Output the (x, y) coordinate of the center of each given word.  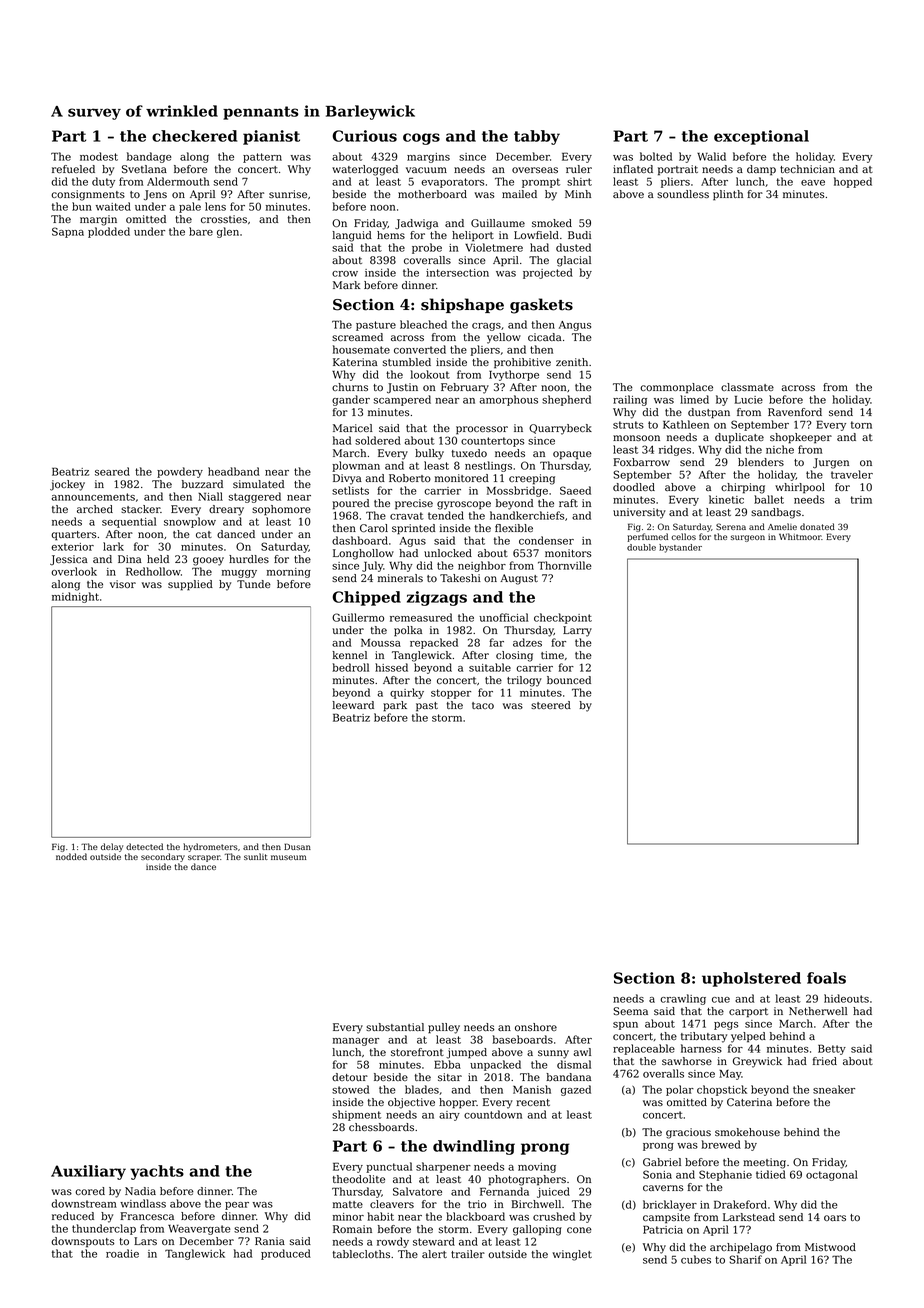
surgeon (748, 538)
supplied (190, 585)
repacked (434, 643)
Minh (578, 194)
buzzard (202, 484)
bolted (656, 156)
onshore (536, 1027)
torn (861, 425)
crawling (683, 999)
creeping (532, 479)
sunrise (288, 194)
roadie (122, 1253)
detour (350, 1077)
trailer (468, 1254)
